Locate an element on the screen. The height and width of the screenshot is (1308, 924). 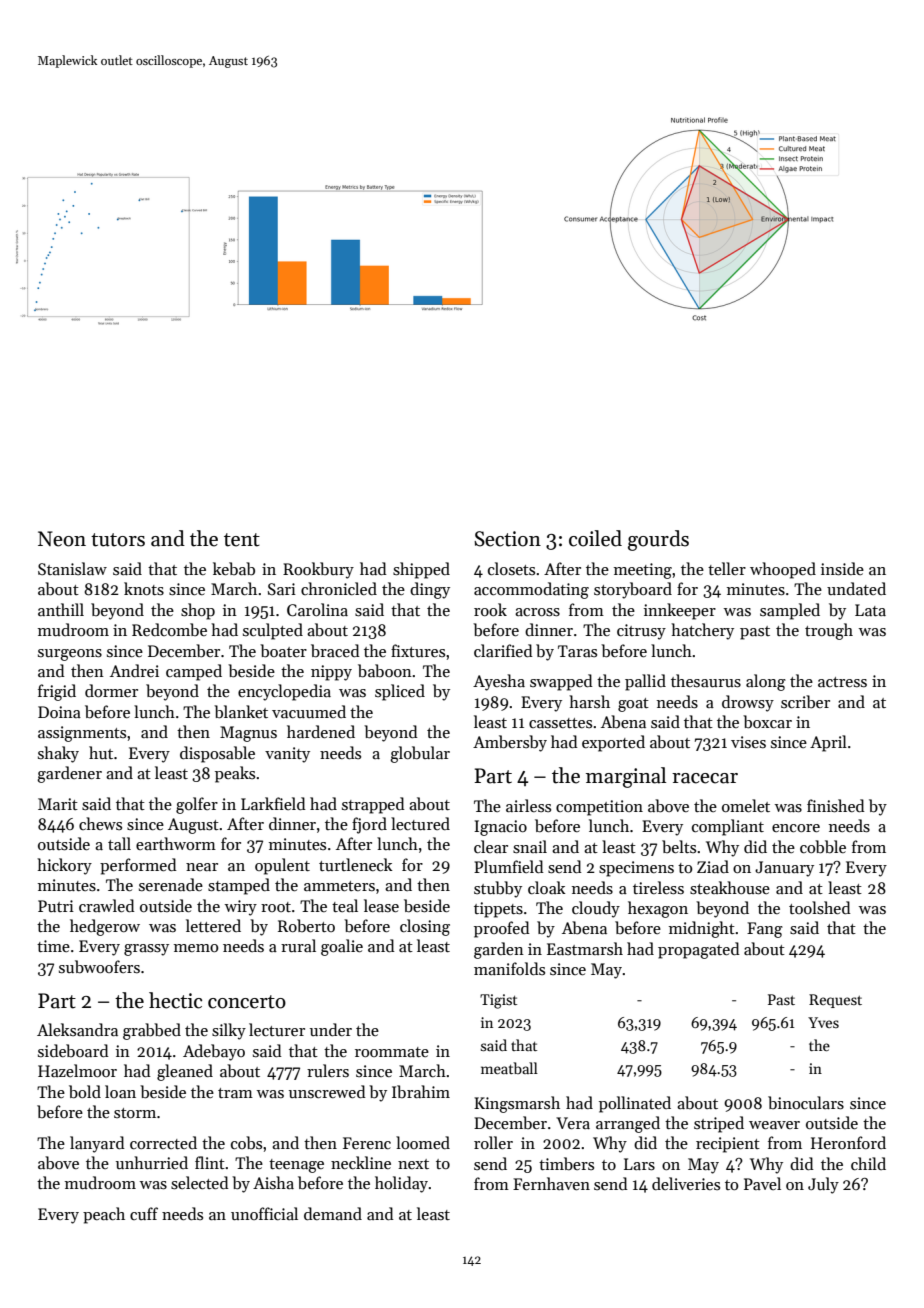
teller is located at coordinates (727, 568).
